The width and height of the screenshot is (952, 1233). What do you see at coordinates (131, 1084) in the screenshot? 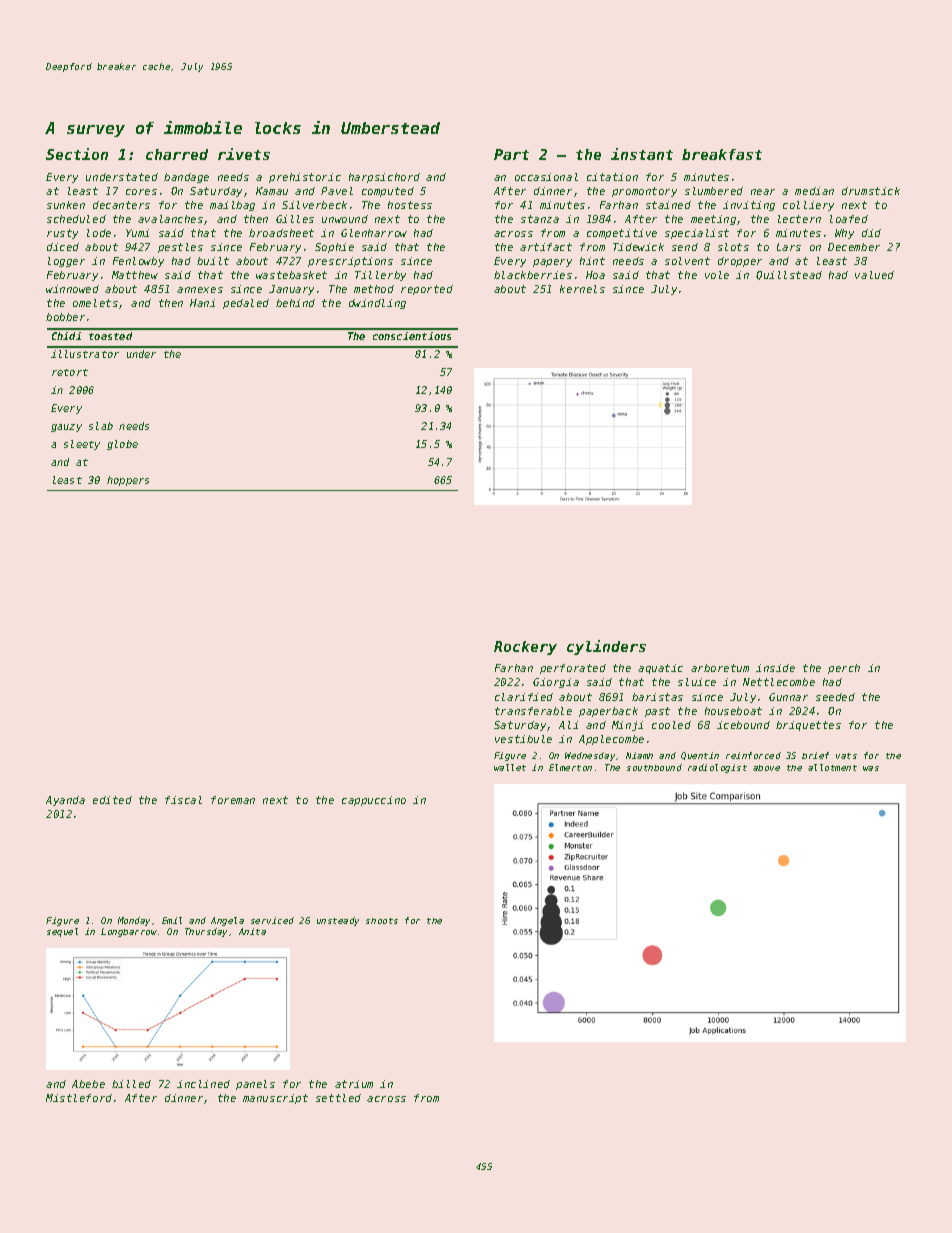
I see `billed` at bounding box center [131, 1084].
